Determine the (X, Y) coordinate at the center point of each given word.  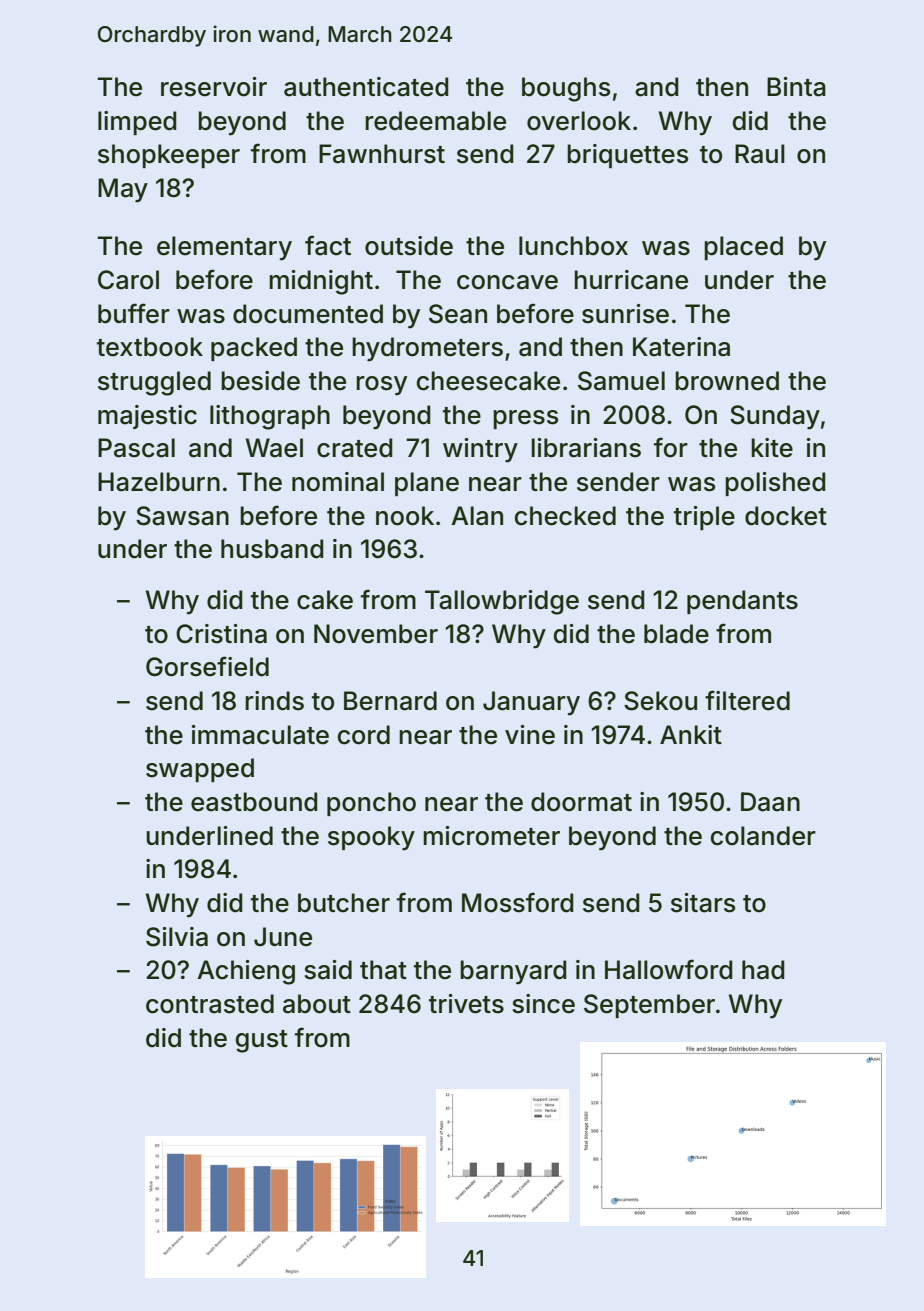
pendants (742, 602)
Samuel (621, 381)
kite (772, 448)
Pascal (136, 448)
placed (743, 248)
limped (137, 123)
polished (775, 484)
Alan (477, 516)
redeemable (435, 121)
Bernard (390, 701)
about (317, 1004)
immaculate (260, 735)
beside (260, 381)
